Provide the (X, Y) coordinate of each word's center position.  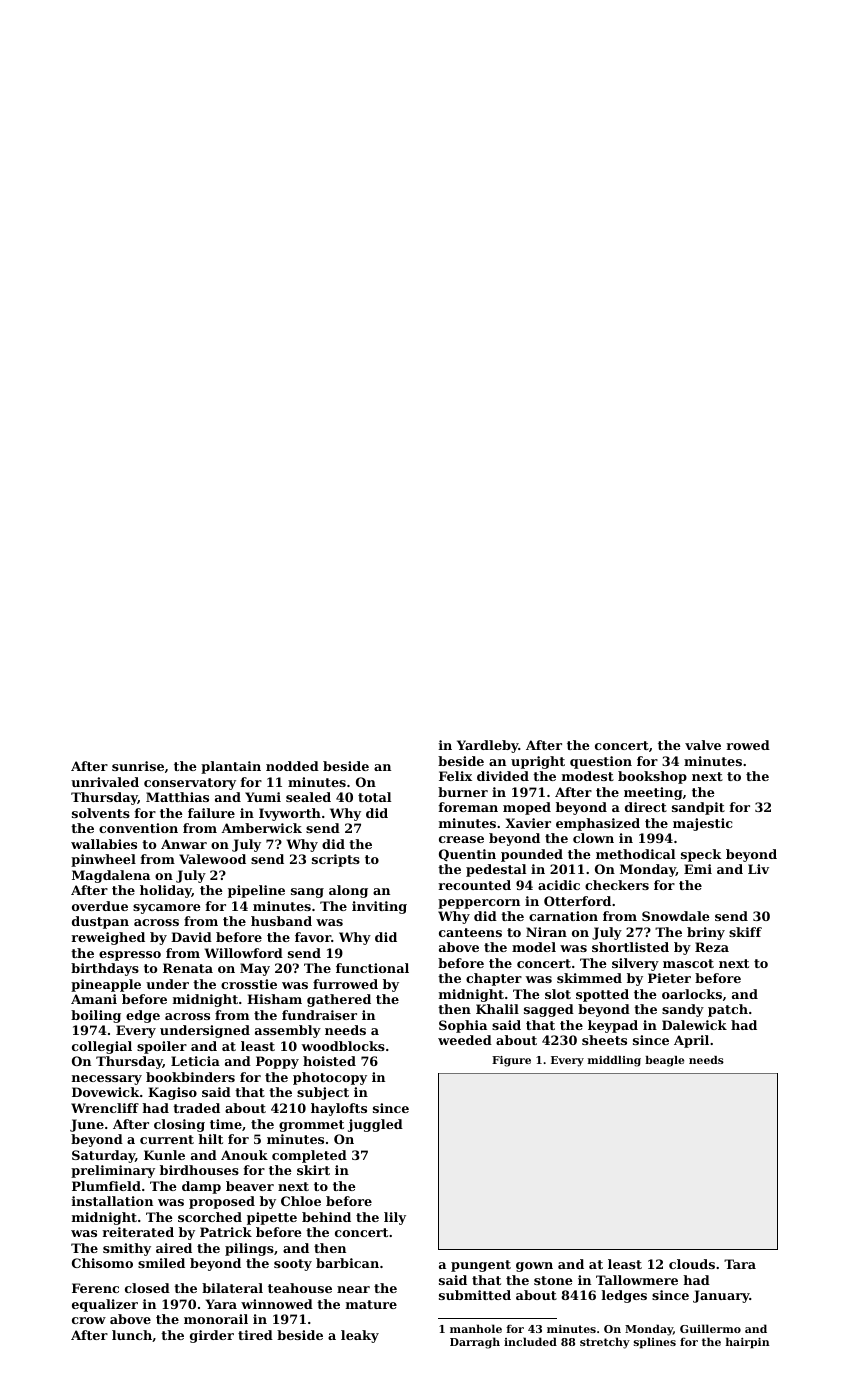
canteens (470, 932)
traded (196, 1108)
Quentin (467, 855)
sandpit (698, 808)
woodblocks (343, 1046)
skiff (745, 932)
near (353, 1289)
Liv (758, 869)
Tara (740, 1264)
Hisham (274, 999)
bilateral (232, 1288)
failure (211, 813)
